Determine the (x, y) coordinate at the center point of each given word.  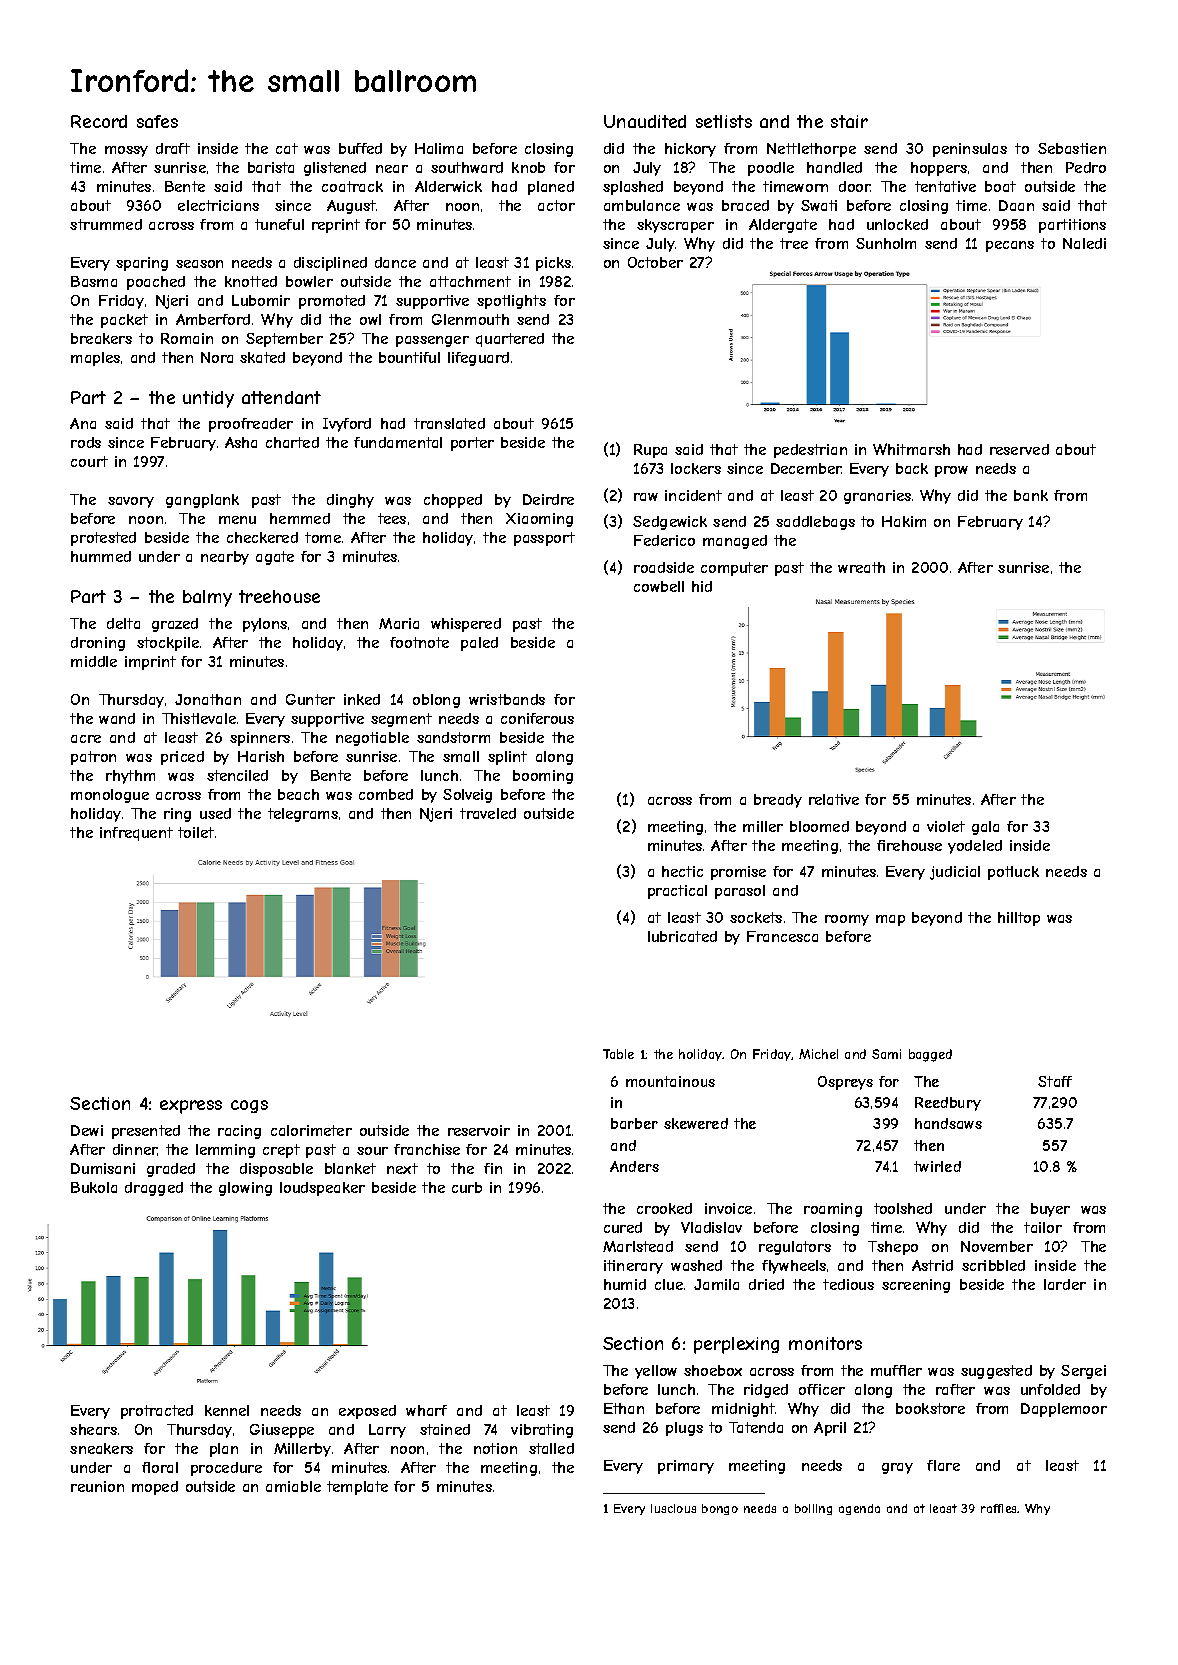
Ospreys (845, 1083)
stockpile (168, 644)
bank (1031, 495)
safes (157, 121)
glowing (245, 1189)
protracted (157, 1412)
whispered (466, 625)
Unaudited (645, 121)
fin (493, 1168)
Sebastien (1072, 148)
